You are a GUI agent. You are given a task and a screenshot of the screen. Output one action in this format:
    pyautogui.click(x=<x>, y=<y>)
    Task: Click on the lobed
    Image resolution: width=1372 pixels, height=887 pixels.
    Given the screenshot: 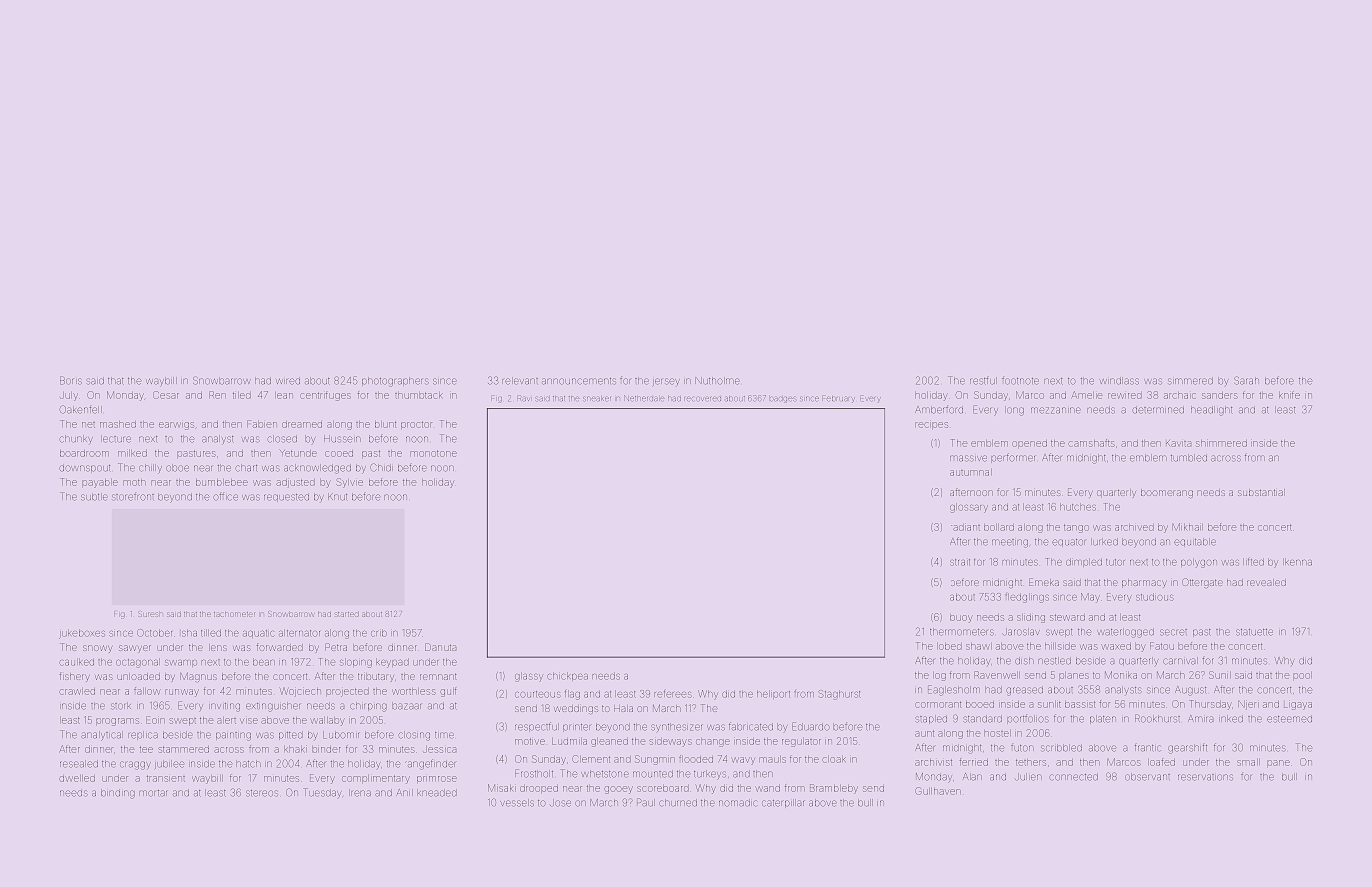 What is the action you would take?
    pyautogui.click(x=950, y=647)
